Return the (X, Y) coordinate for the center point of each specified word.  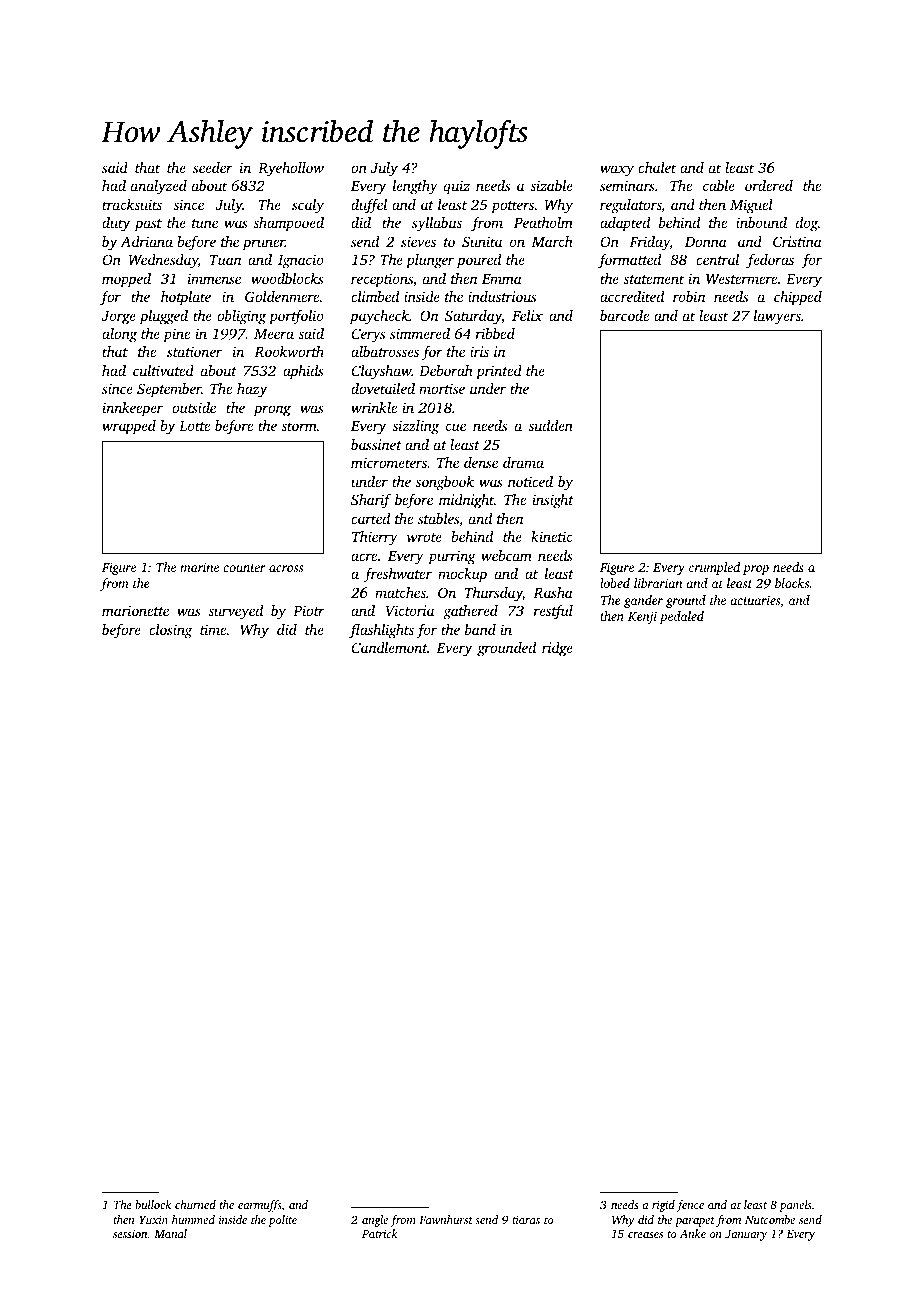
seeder (213, 167)
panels (795, 1206)
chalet (657, 167)
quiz (457, 187)
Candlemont (389, 647)
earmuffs (260, 1206)
